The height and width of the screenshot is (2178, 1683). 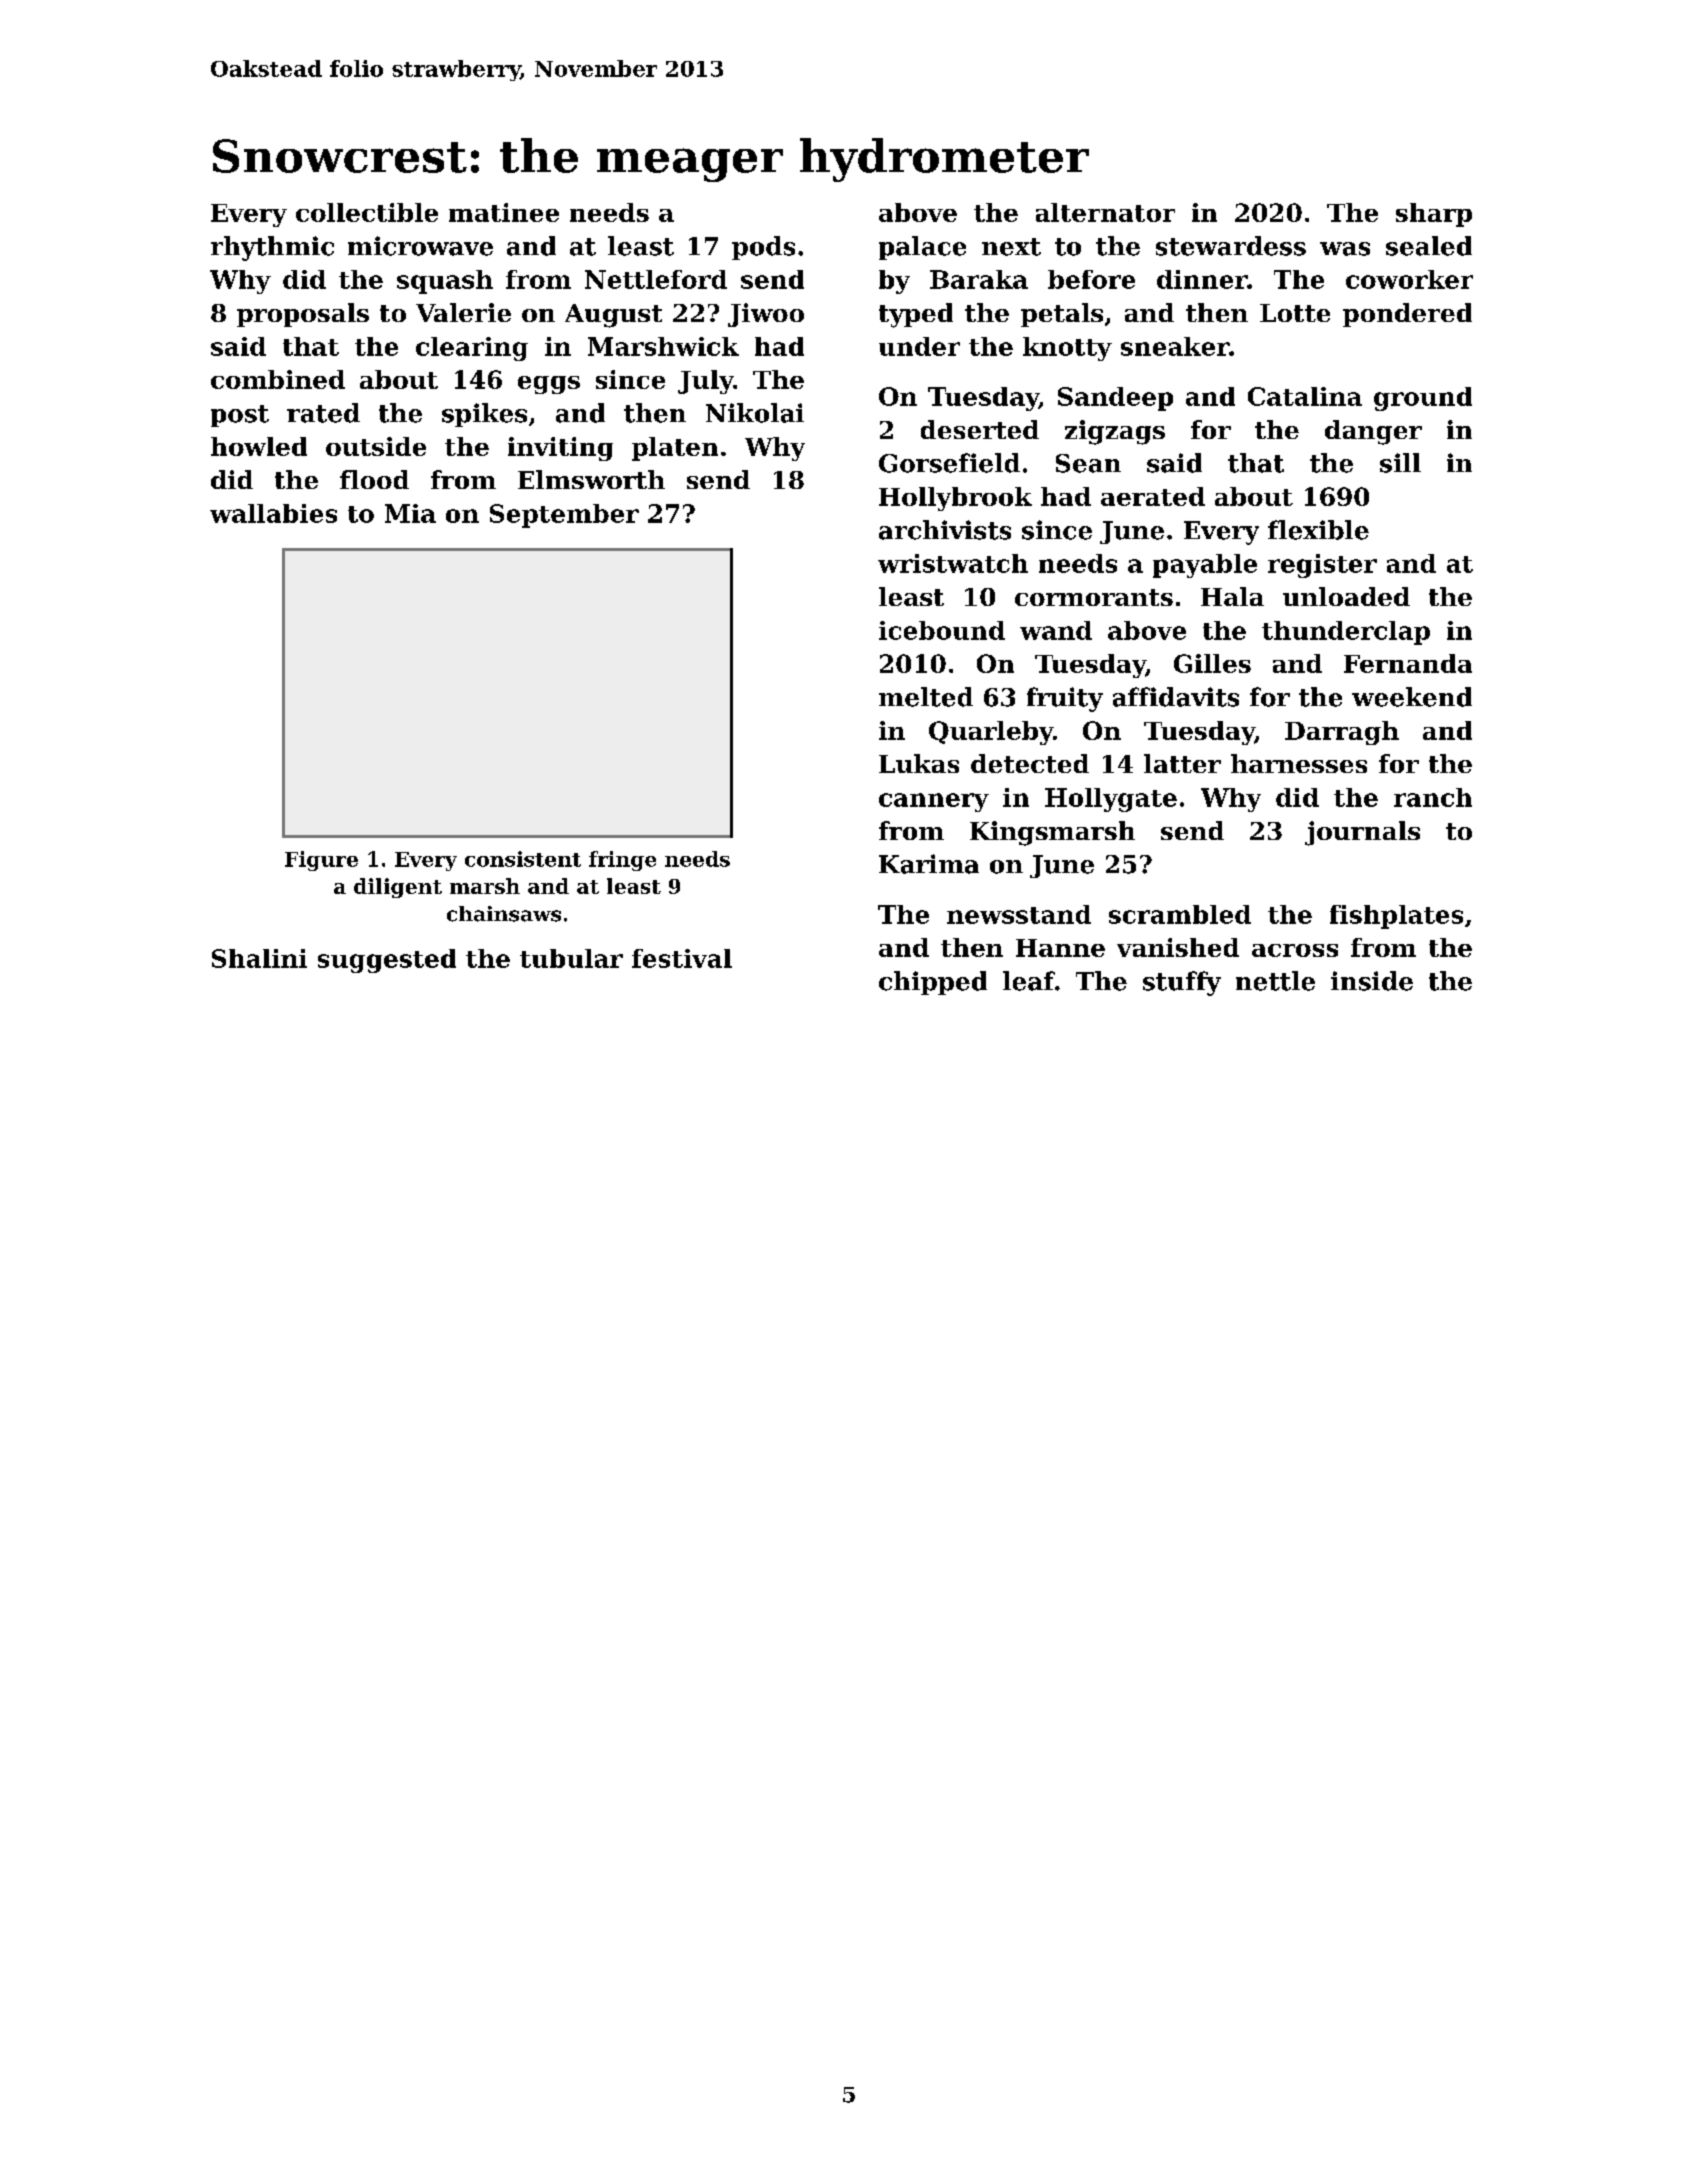 I want to click on fringe, so click(x=622, y=861).
